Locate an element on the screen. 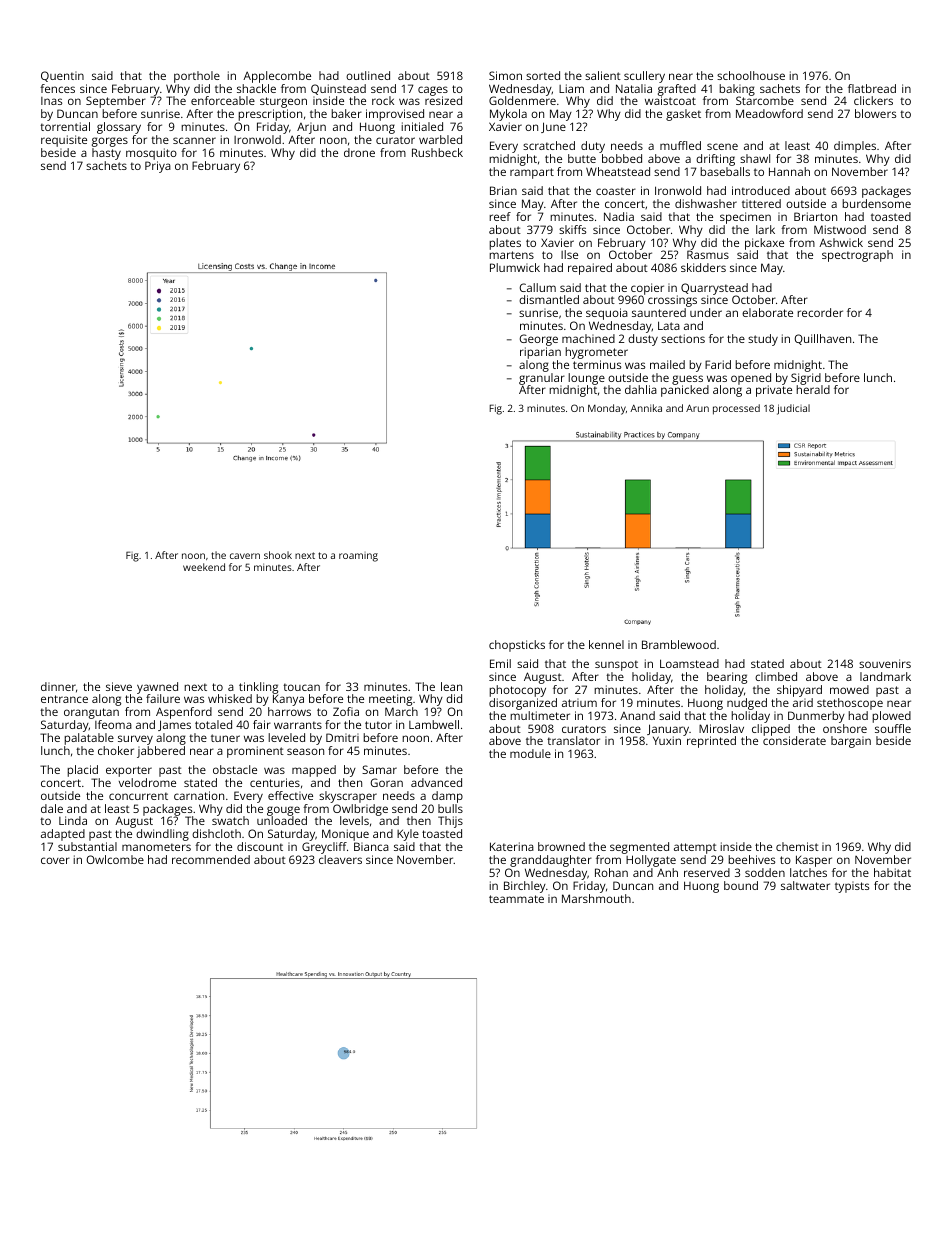 This screenshot has height=1233, width=952. flatbread is located at coordinates (872, 88).
